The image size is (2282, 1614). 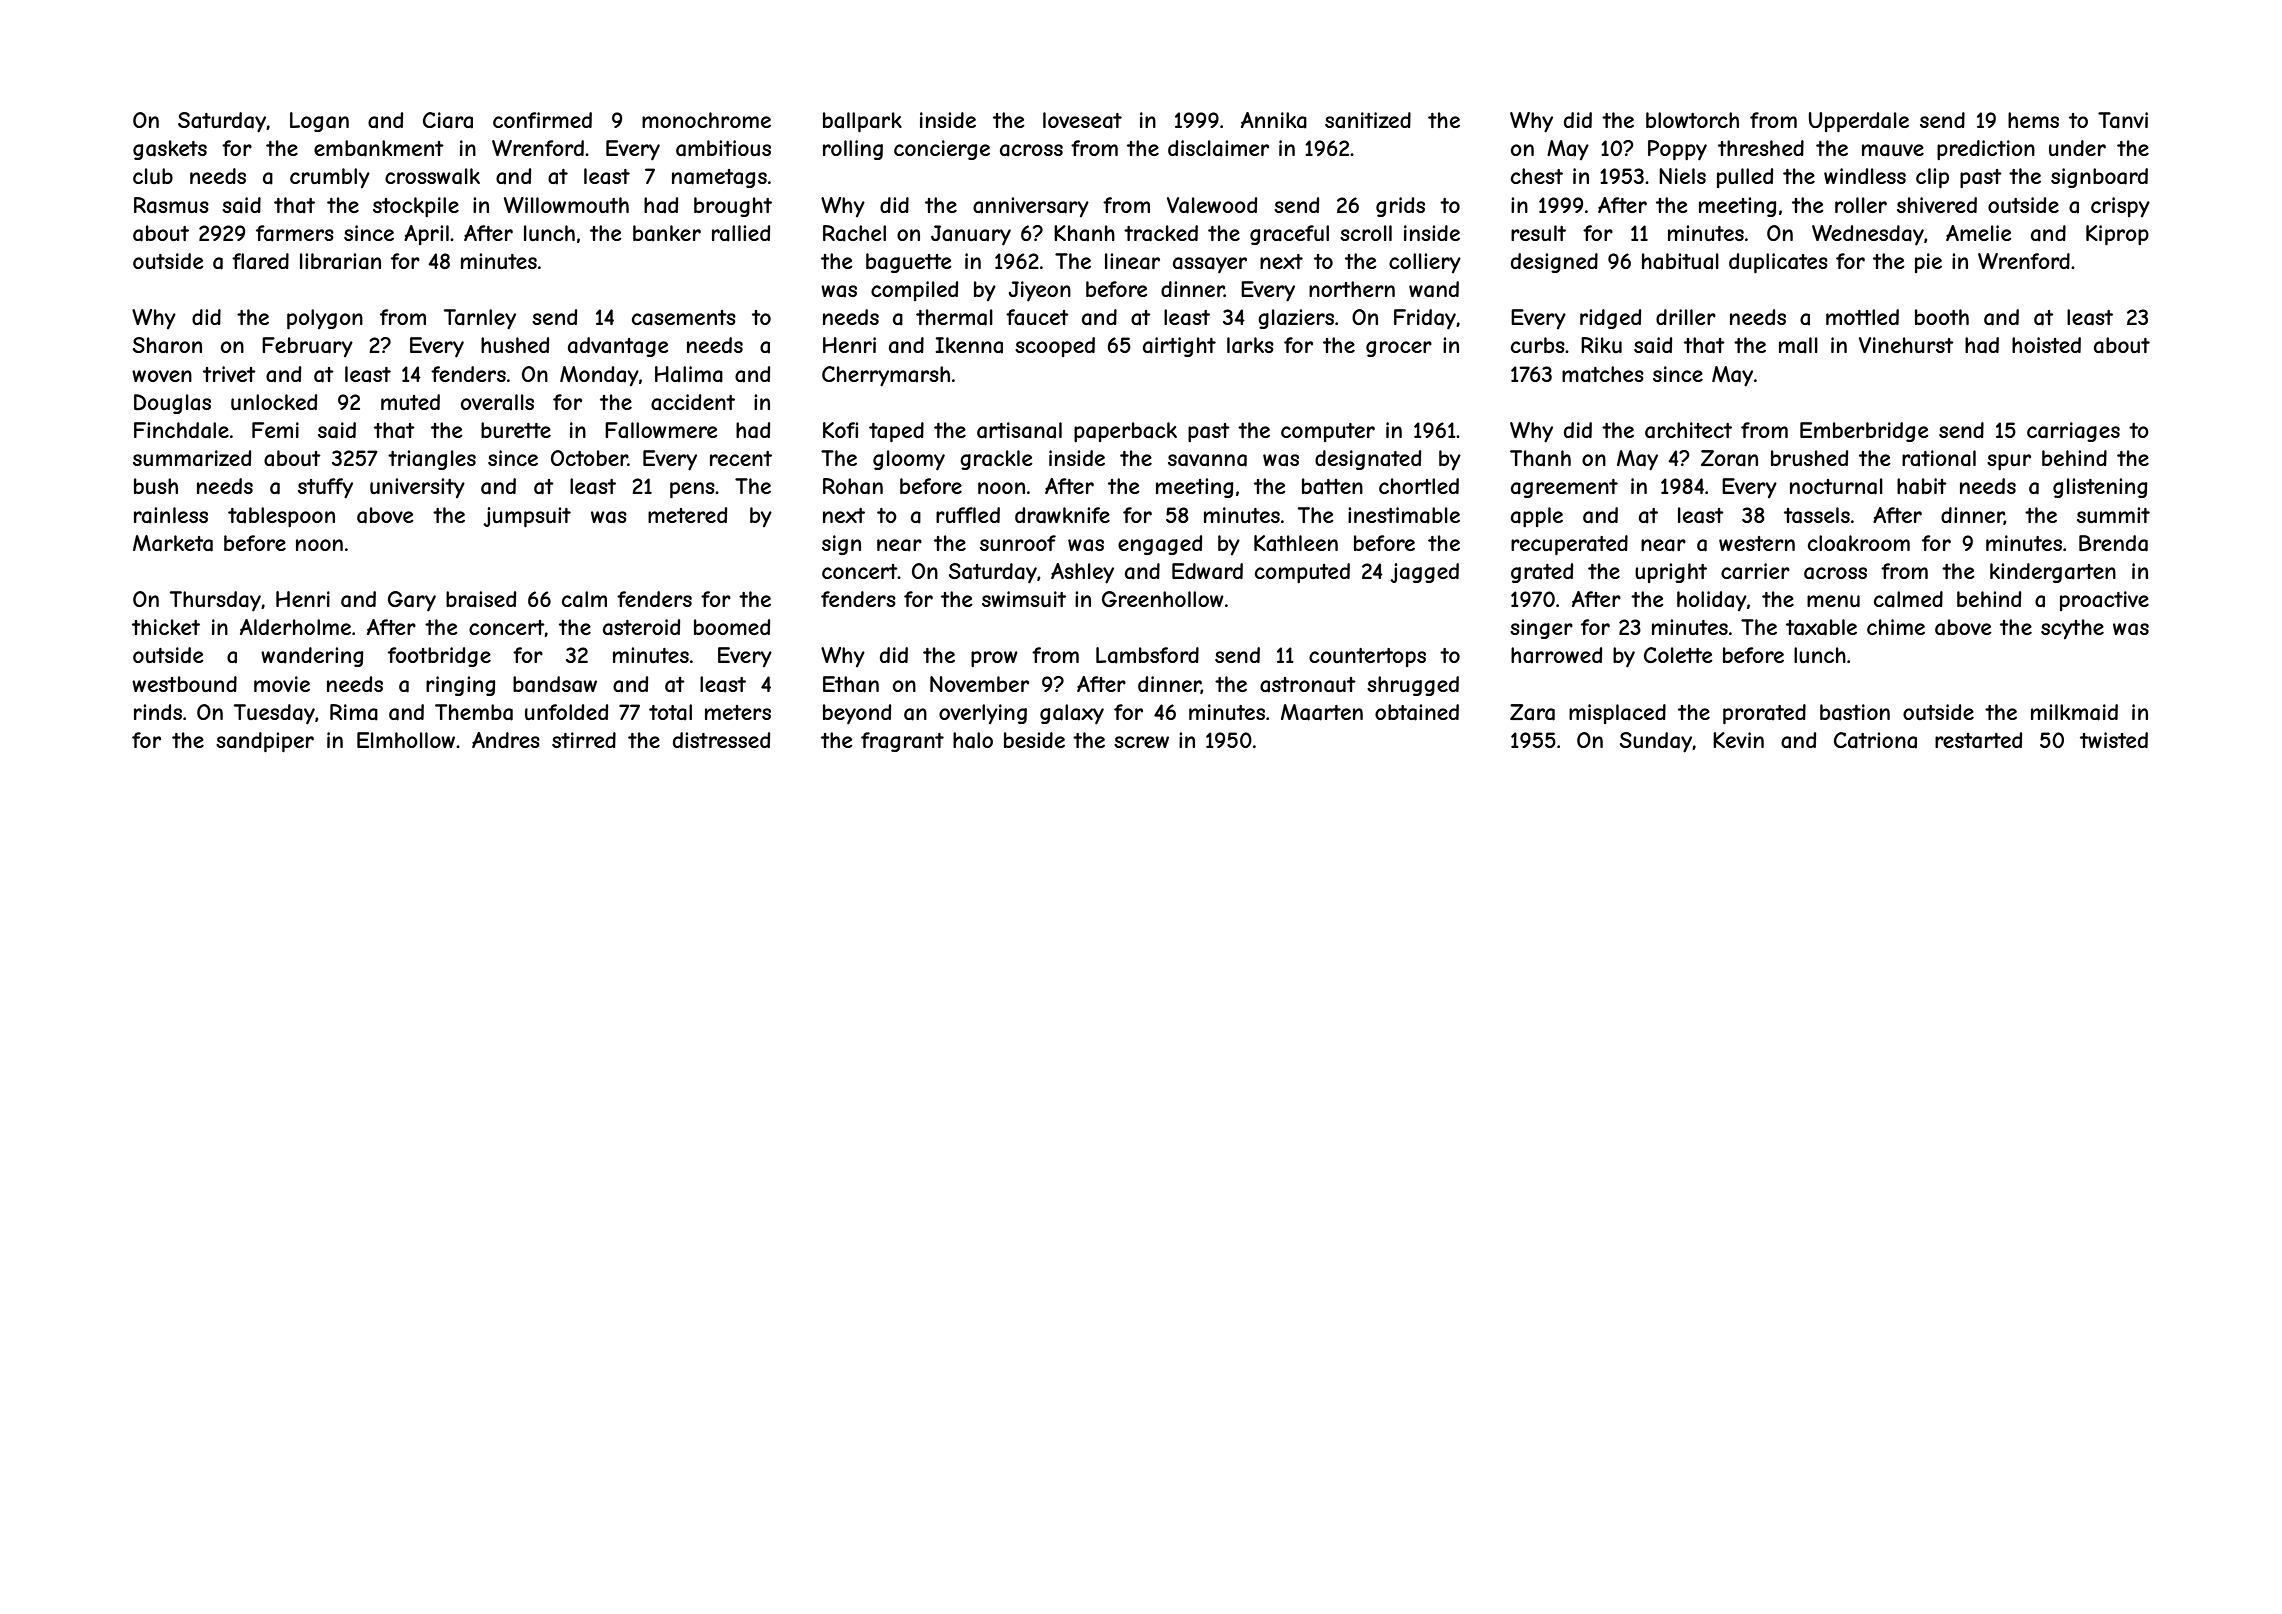 What do you see at coordinates (2113, 515) in the screenshot?
I see `summit` at bounding box center [2113, 515].
